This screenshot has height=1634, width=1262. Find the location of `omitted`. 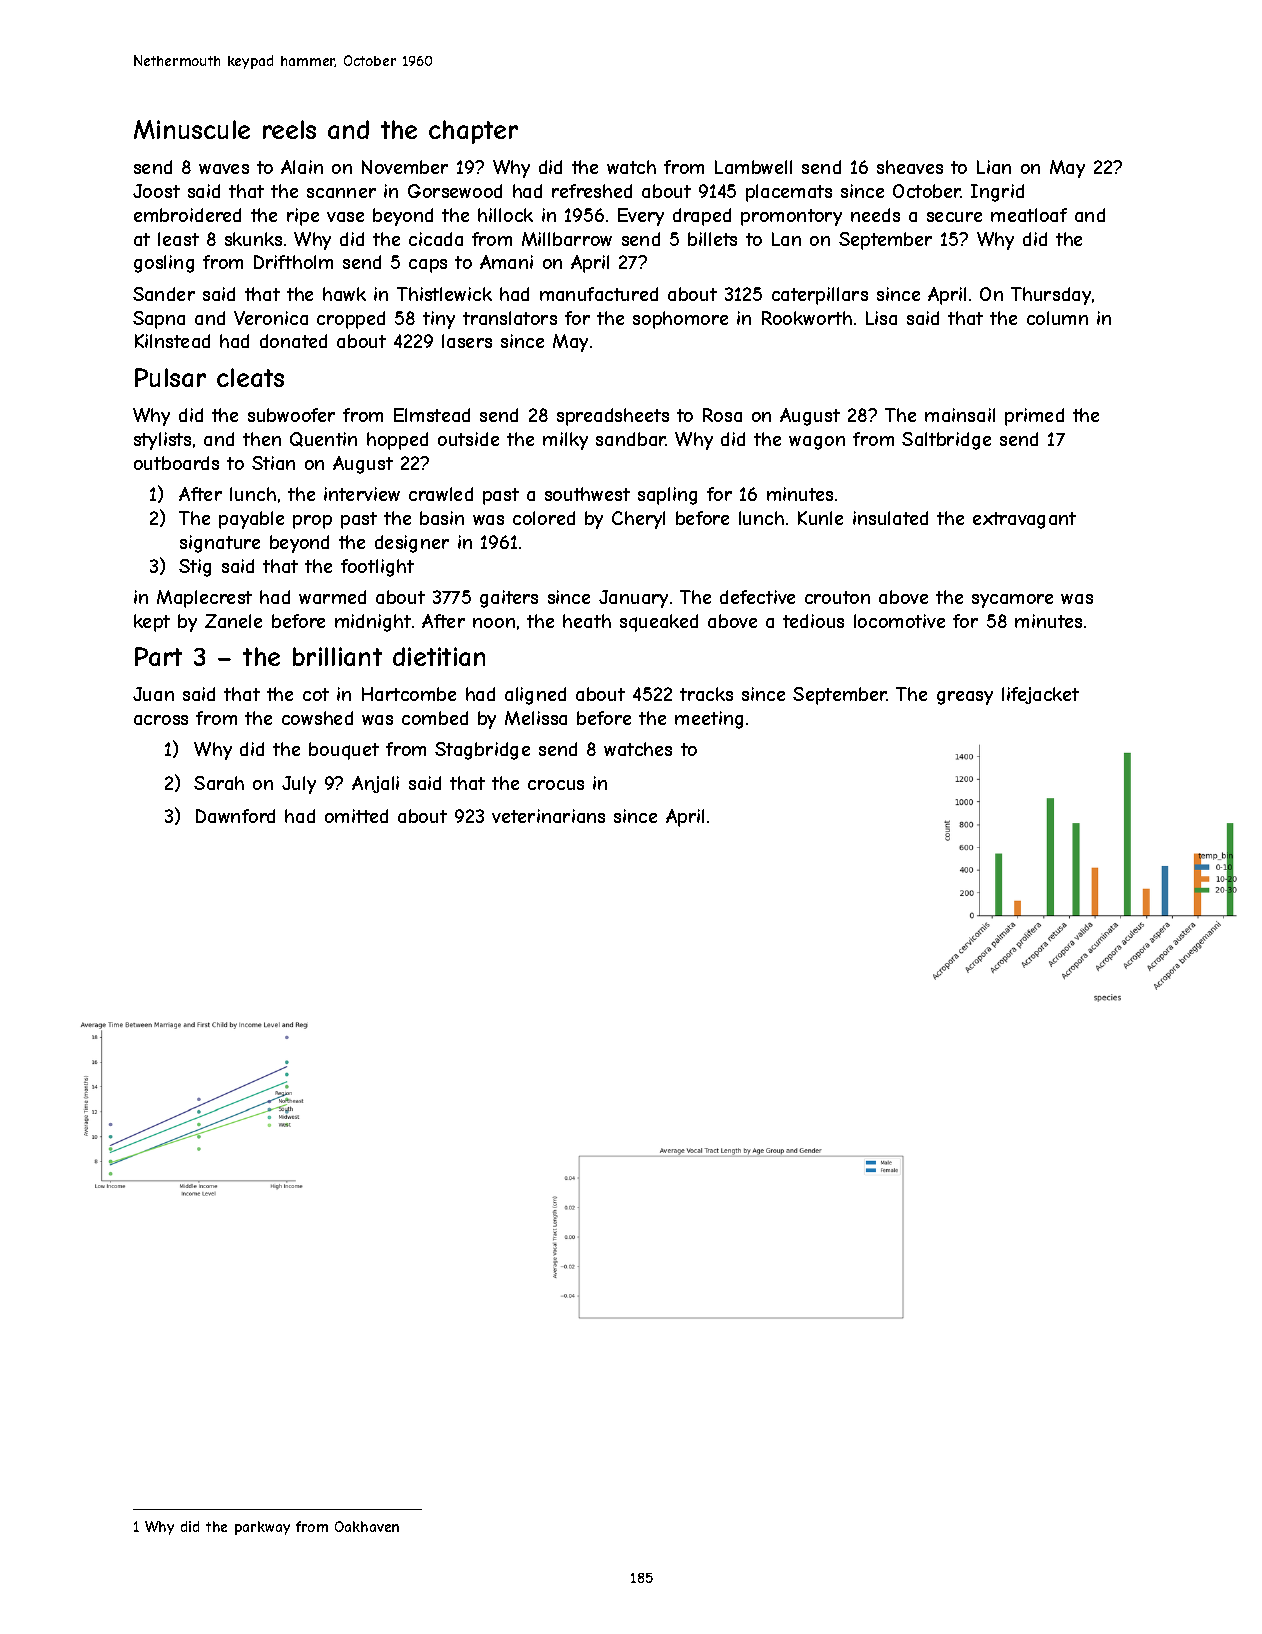

omitted is located at coordinates (356, 816).
